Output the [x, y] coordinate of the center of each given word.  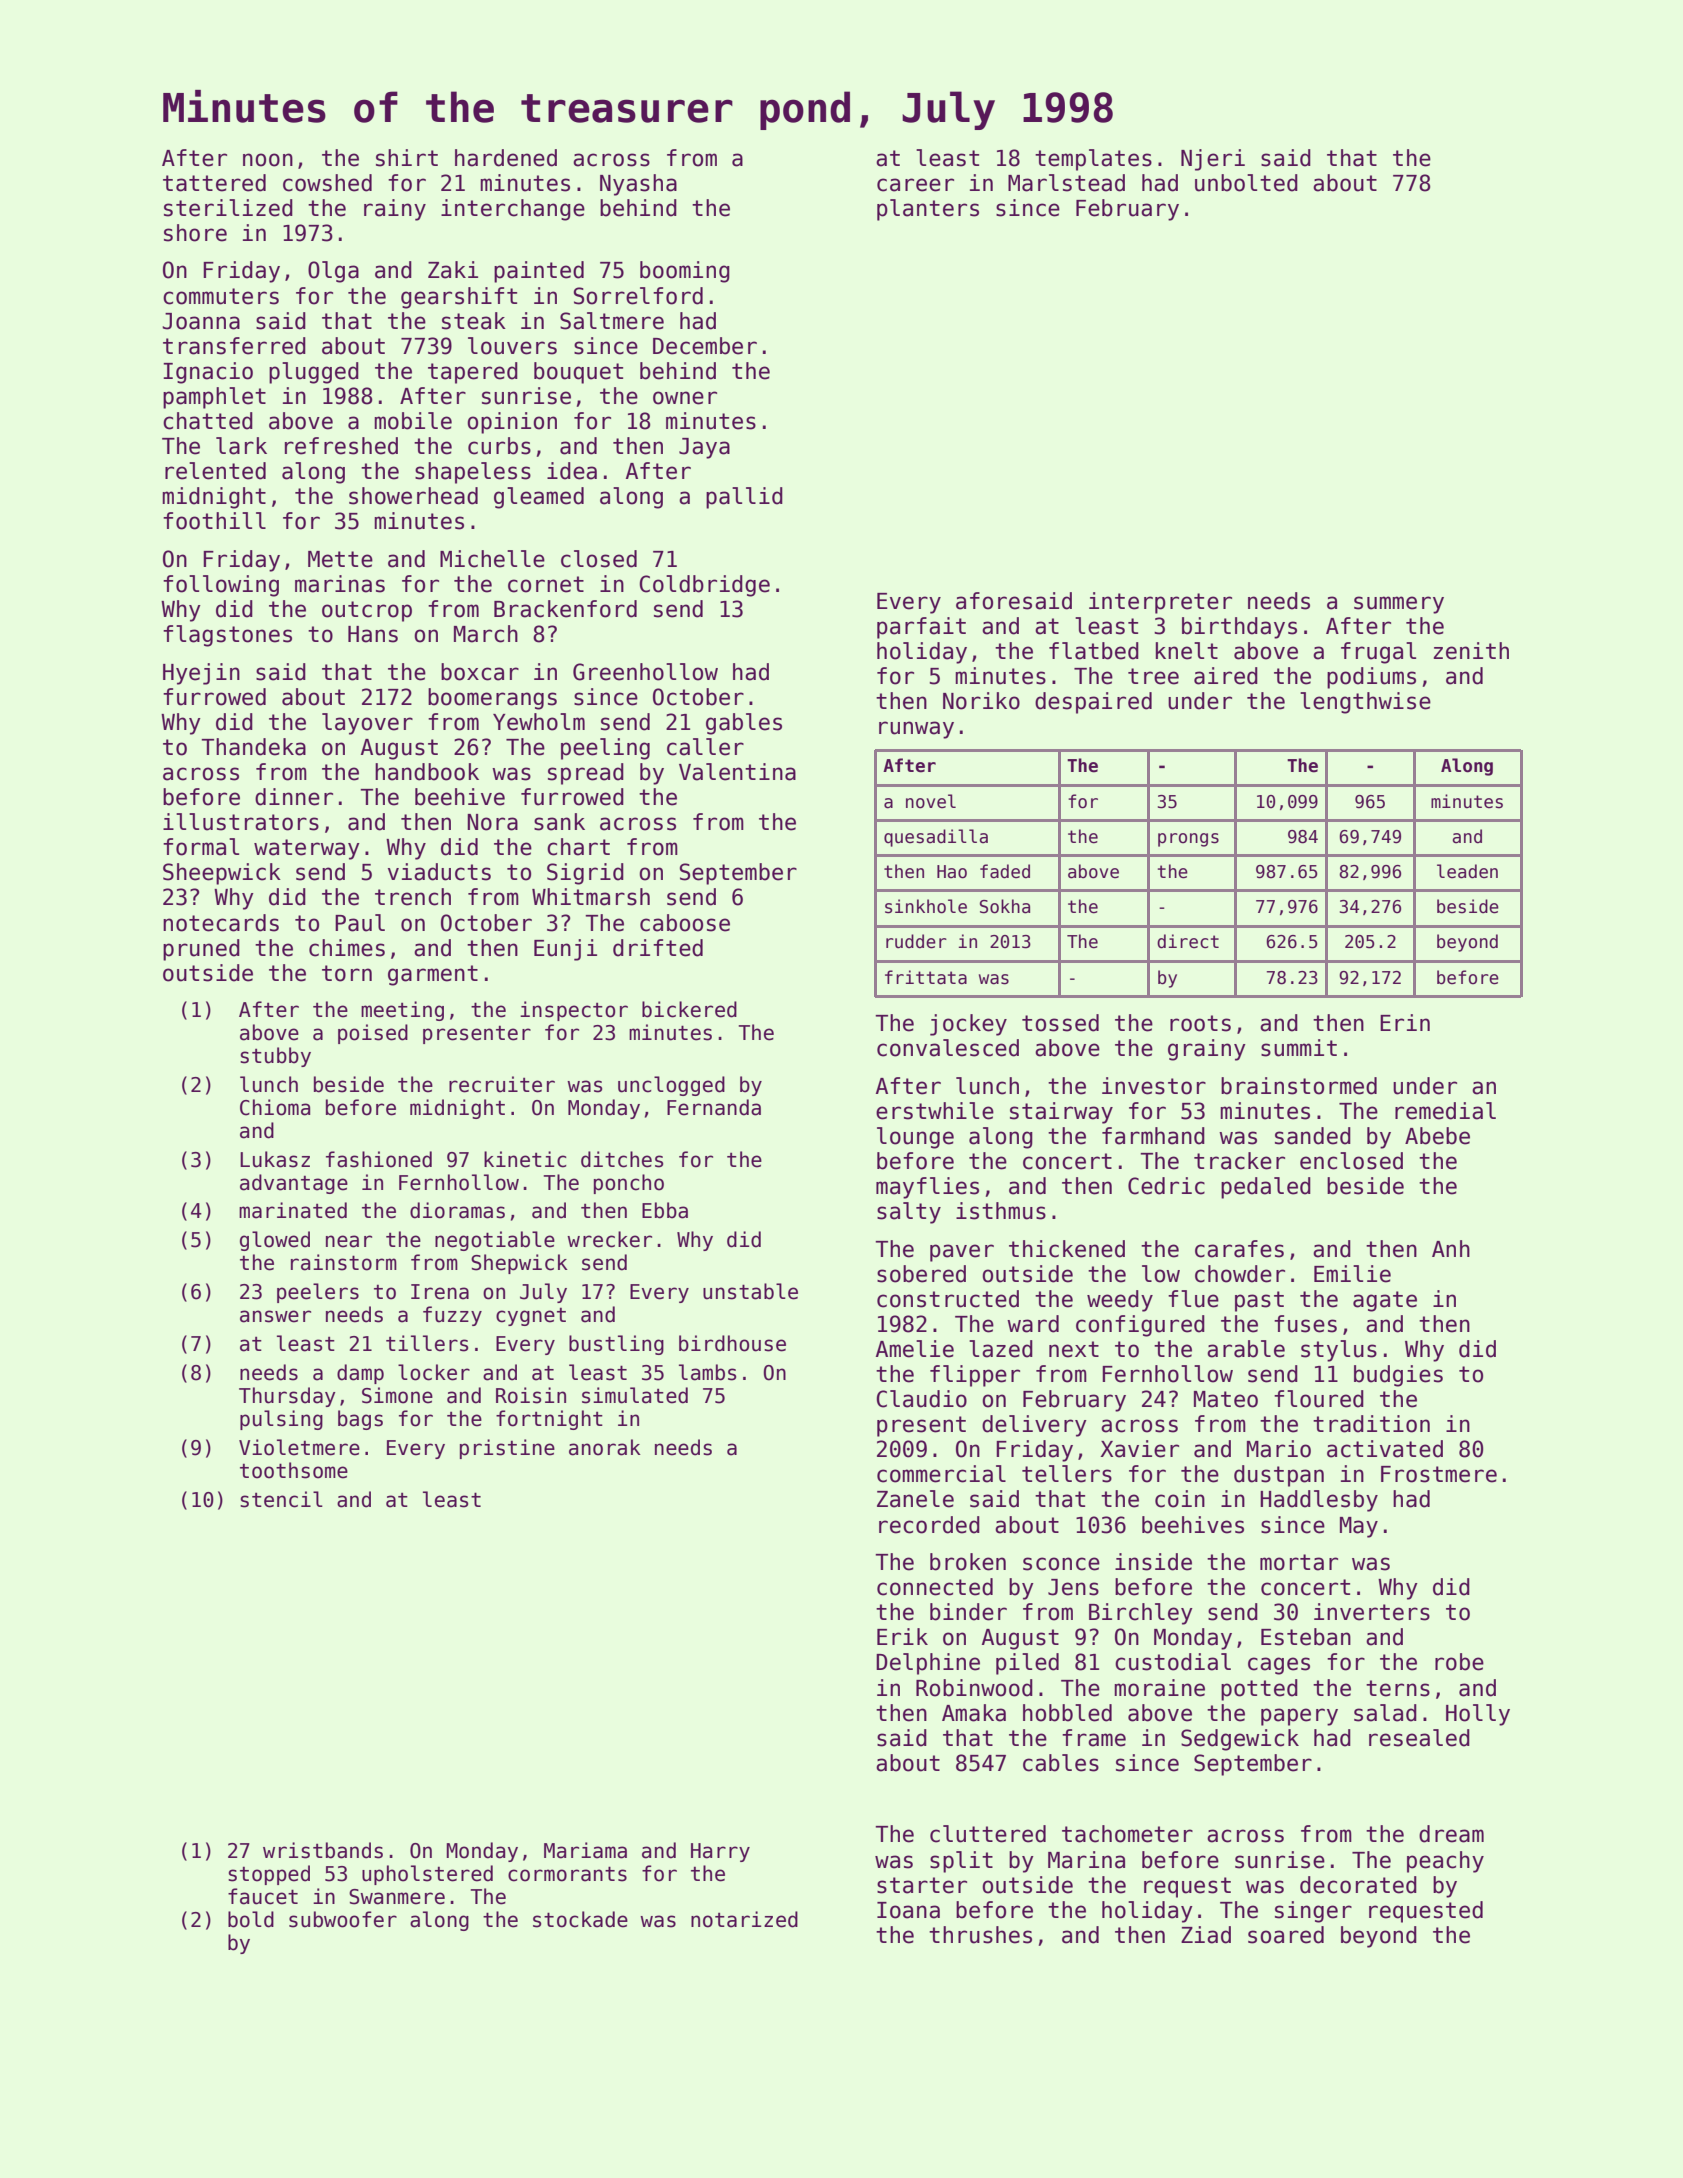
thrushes [980, 1935]
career [915, 185]
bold [251, 1919]
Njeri [1213, 160]
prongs [1188, 840]
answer [275, 1316]
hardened [506, 158]
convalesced [948, 1048]
